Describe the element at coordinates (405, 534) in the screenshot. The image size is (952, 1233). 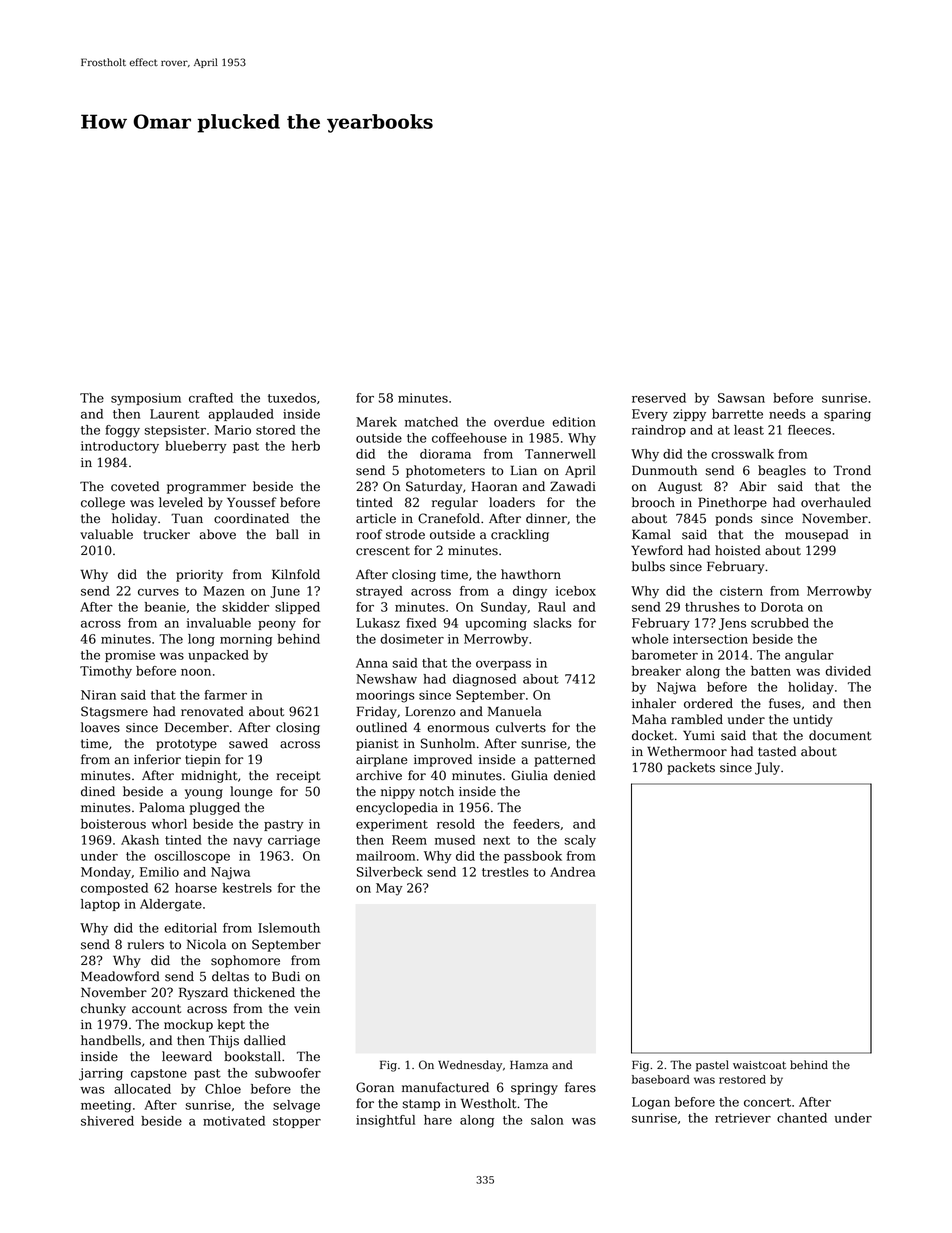
I see `strode` at that location.
